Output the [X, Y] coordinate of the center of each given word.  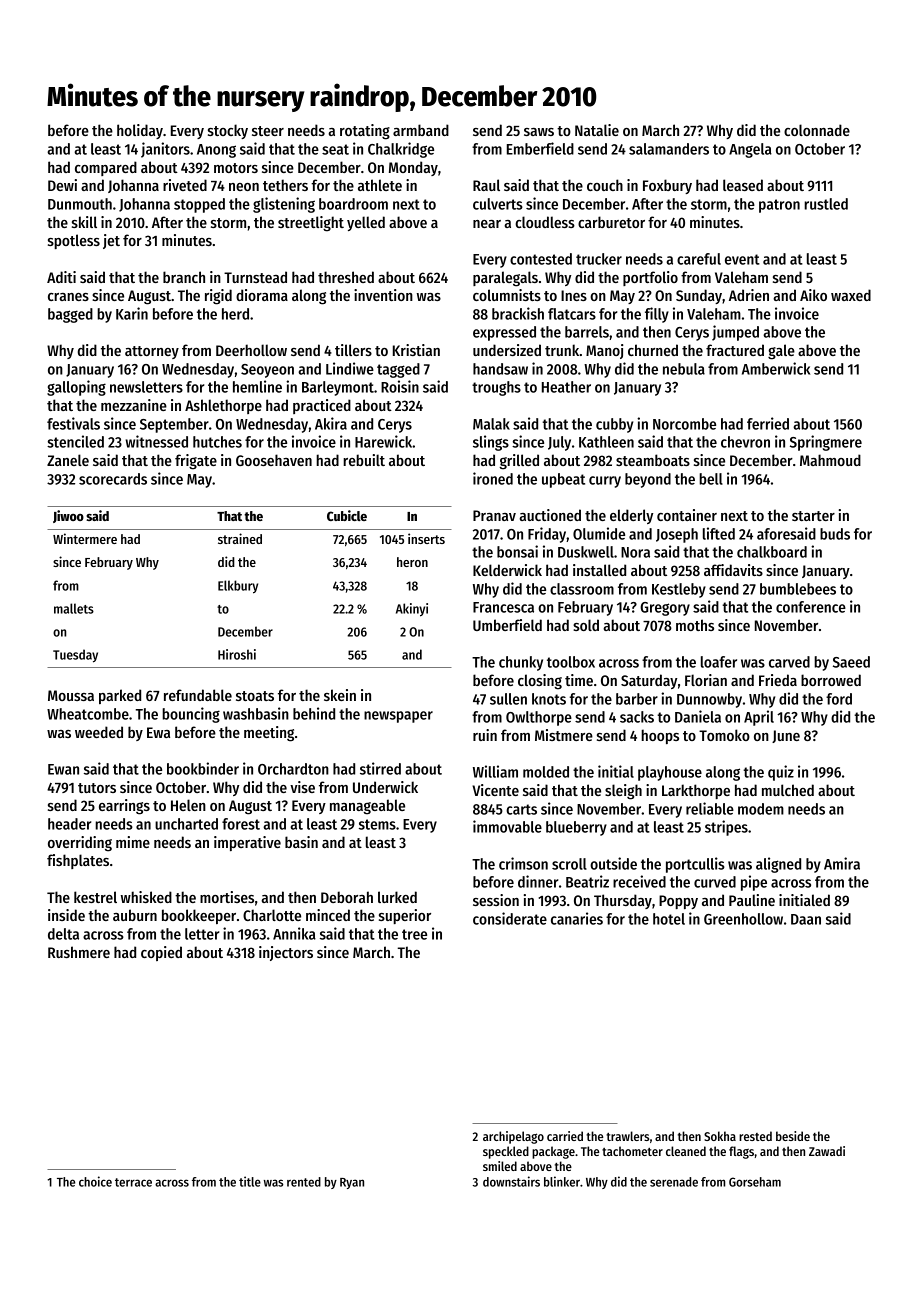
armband [421, 130]
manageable [367, 807]
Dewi [62, 185]
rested [755, 1136]
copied [161, 953]
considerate [510, 918]
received [639, 881]
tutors [97, 788]
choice [95, 1181]
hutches [217, 442]
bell [711, 479]
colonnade [817, 130]
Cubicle [347, 515]
